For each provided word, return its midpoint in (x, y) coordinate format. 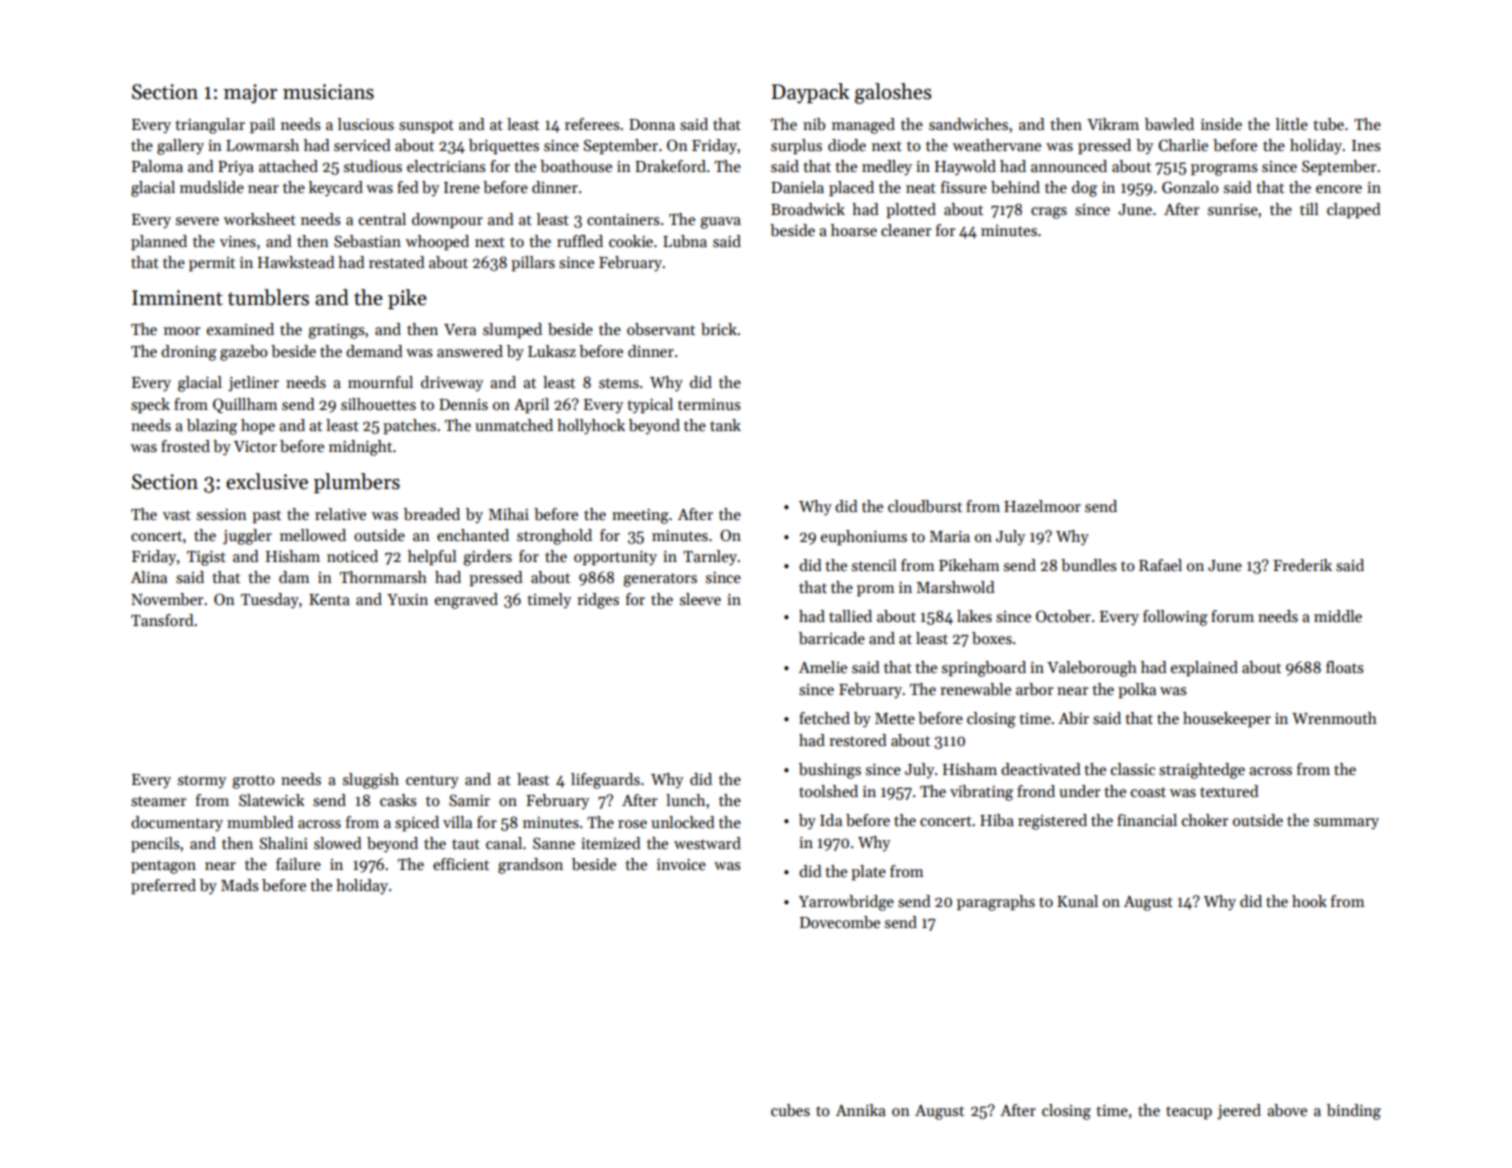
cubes (790, 1110)
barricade (832, 638)
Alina (149, 577)
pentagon (163, 867)
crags (1049, 213)
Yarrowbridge (846, 903)
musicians (328, 92)
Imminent (177, 298)
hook (1309, 901)
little (1292, 124)
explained (1204, 668)
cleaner (906, 230)
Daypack (811, 93)
